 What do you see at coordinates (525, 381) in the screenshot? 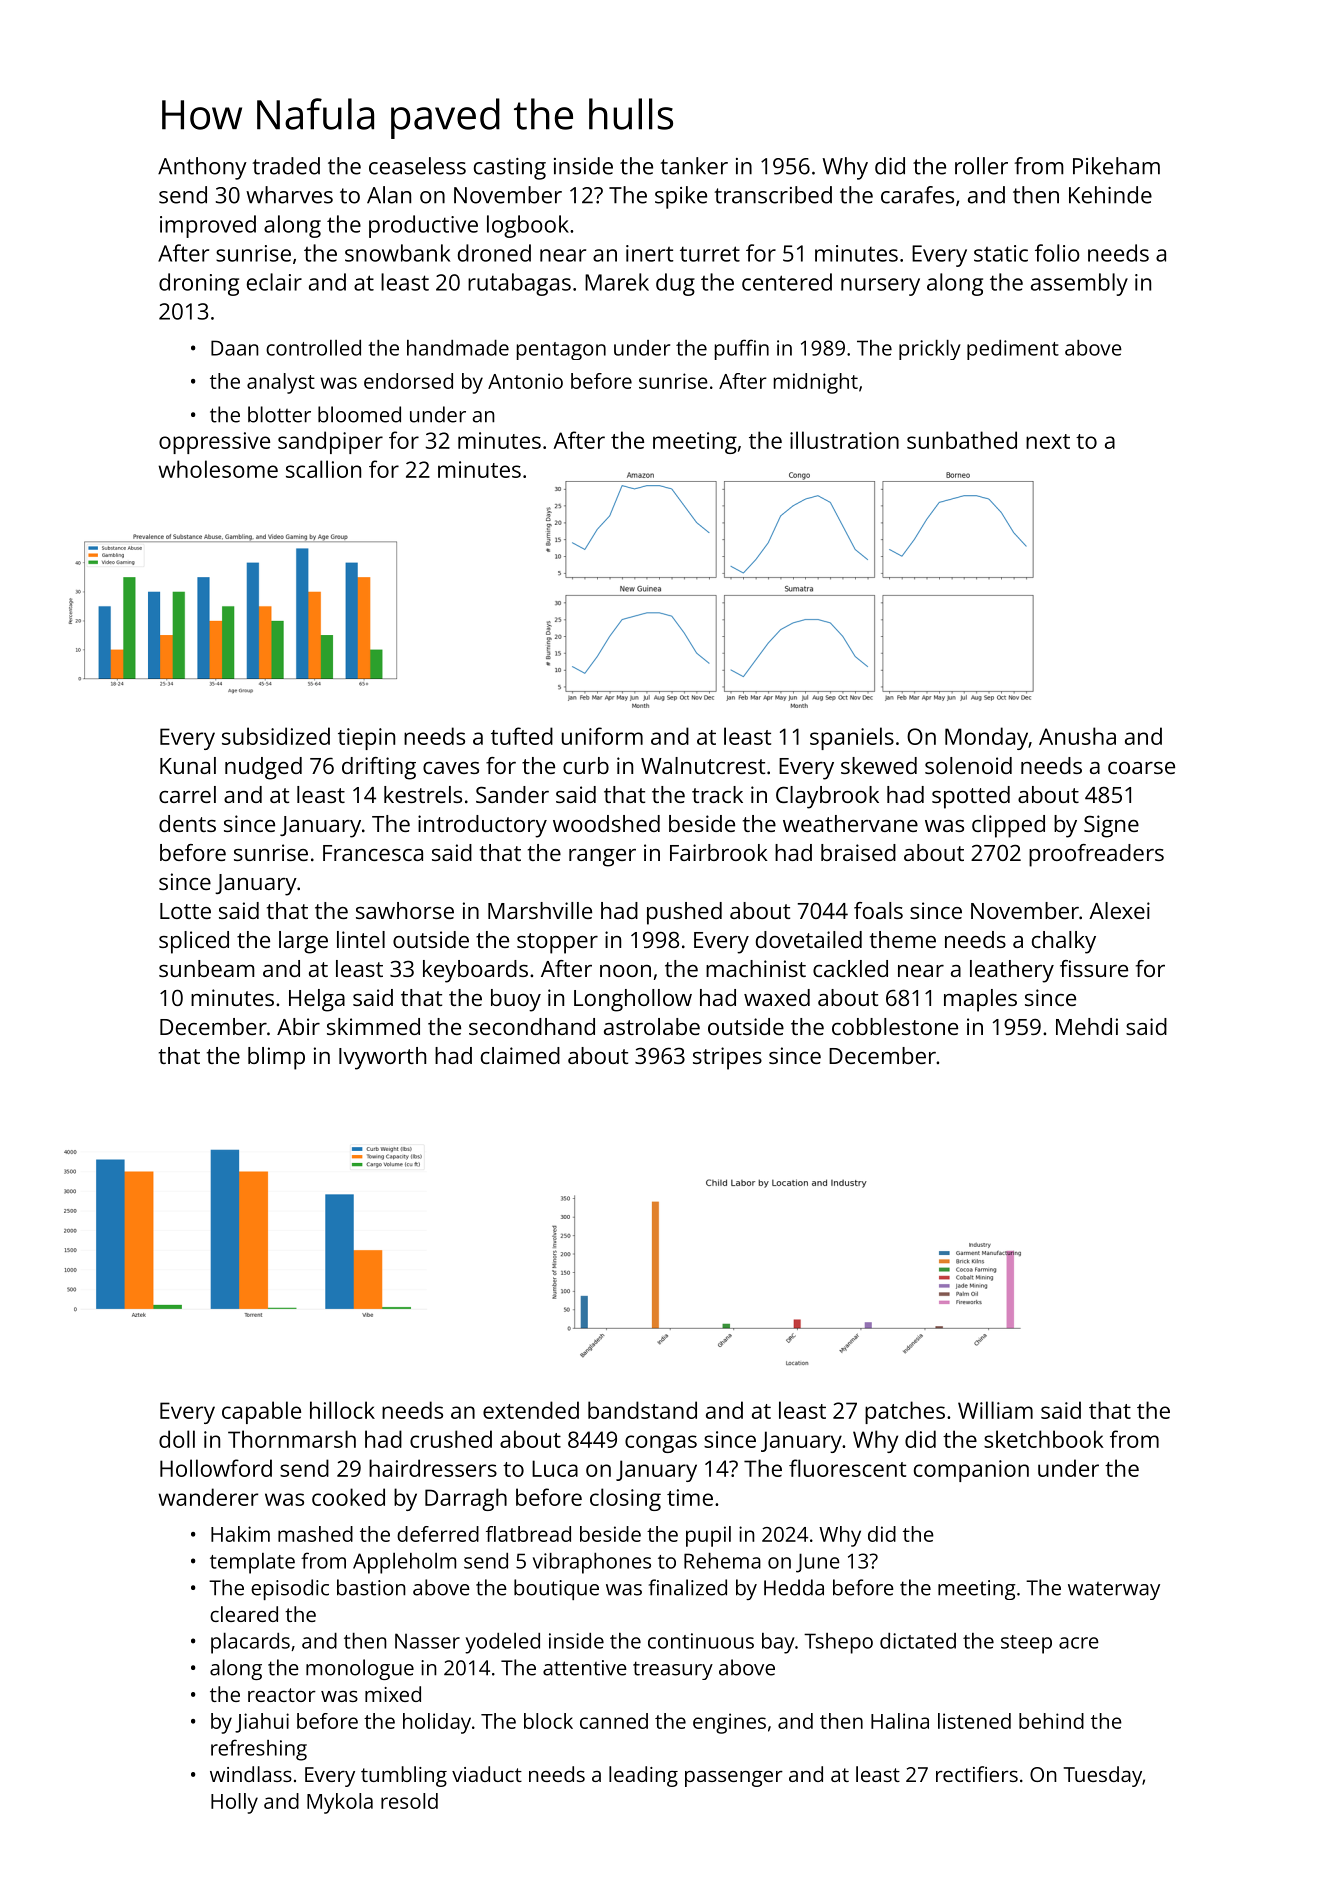
I see `Antonio` at bounding box center [525, 381].
